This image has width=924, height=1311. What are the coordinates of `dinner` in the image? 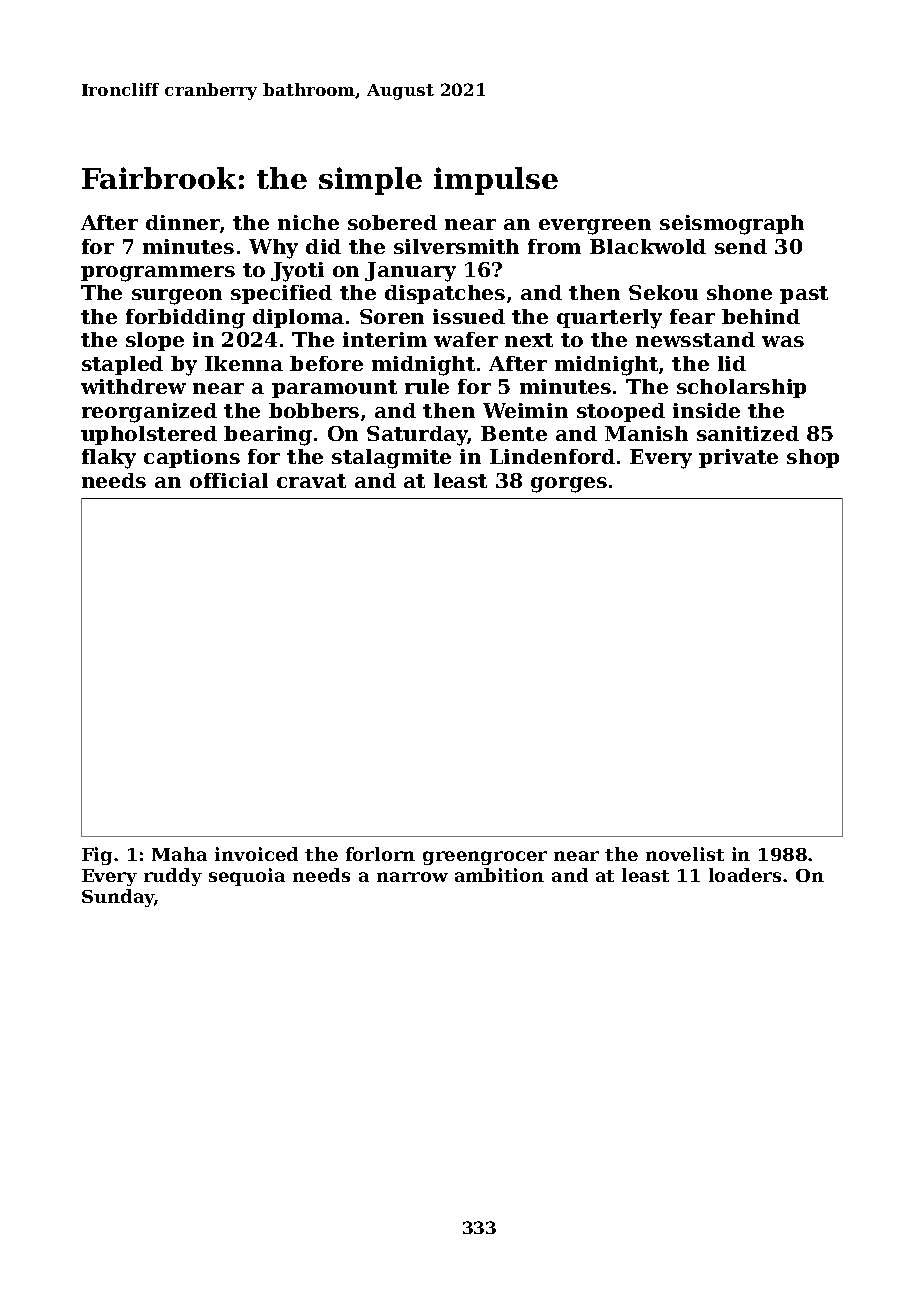 It's located at (183, 222).
